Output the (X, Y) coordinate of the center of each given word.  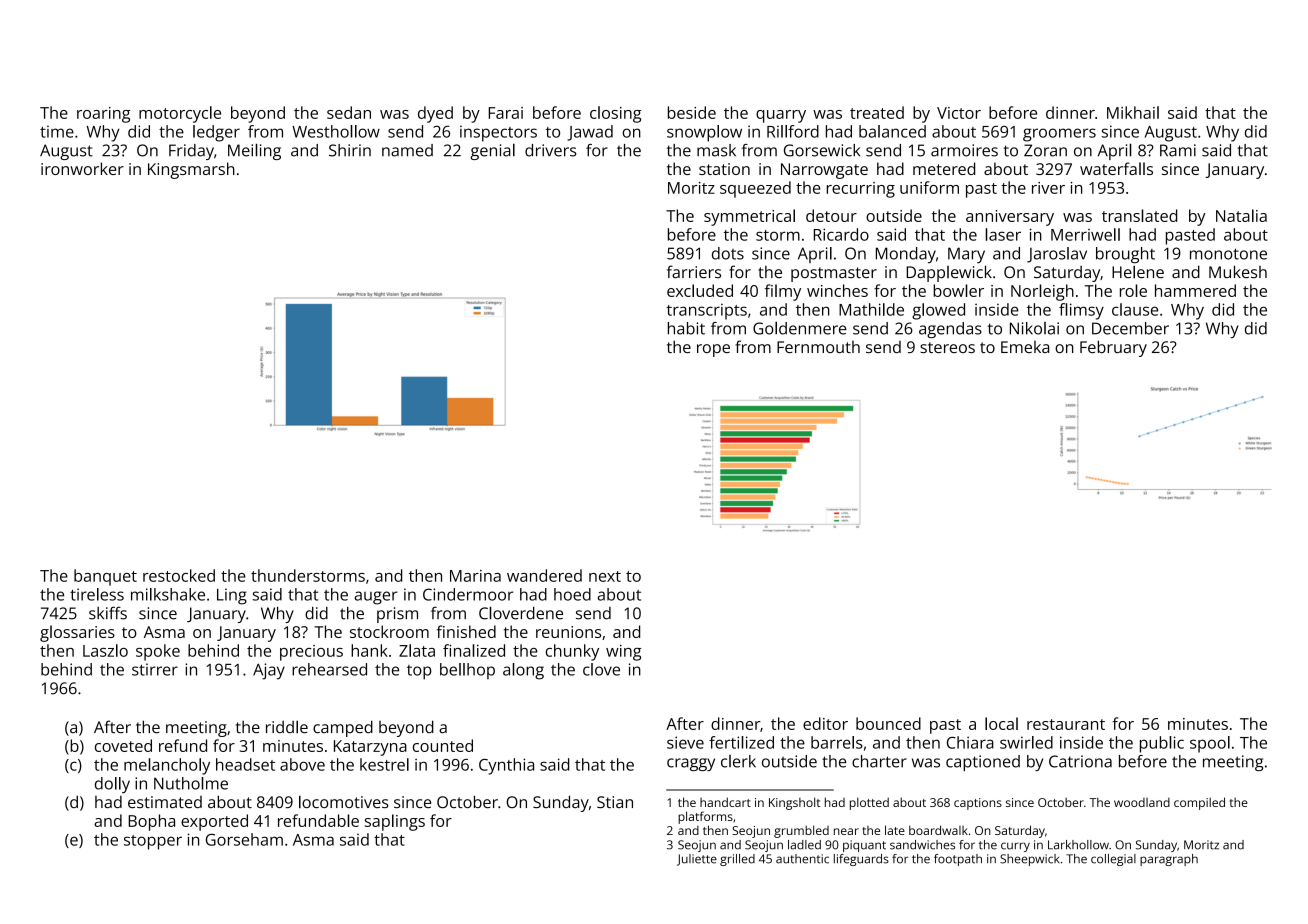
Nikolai (1034, 328)
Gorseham (244, 839)
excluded (700, 290)
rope (713, 350)
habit (686, 328)
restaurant (1066, 724)
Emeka (1025, 347)
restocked (179, 575)
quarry (781, 116)
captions (978, 804)
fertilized (741, 742)
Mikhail (1133, 112)
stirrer (155, 669)
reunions (568, 632)
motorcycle (180, 114)
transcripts (706, 311)
